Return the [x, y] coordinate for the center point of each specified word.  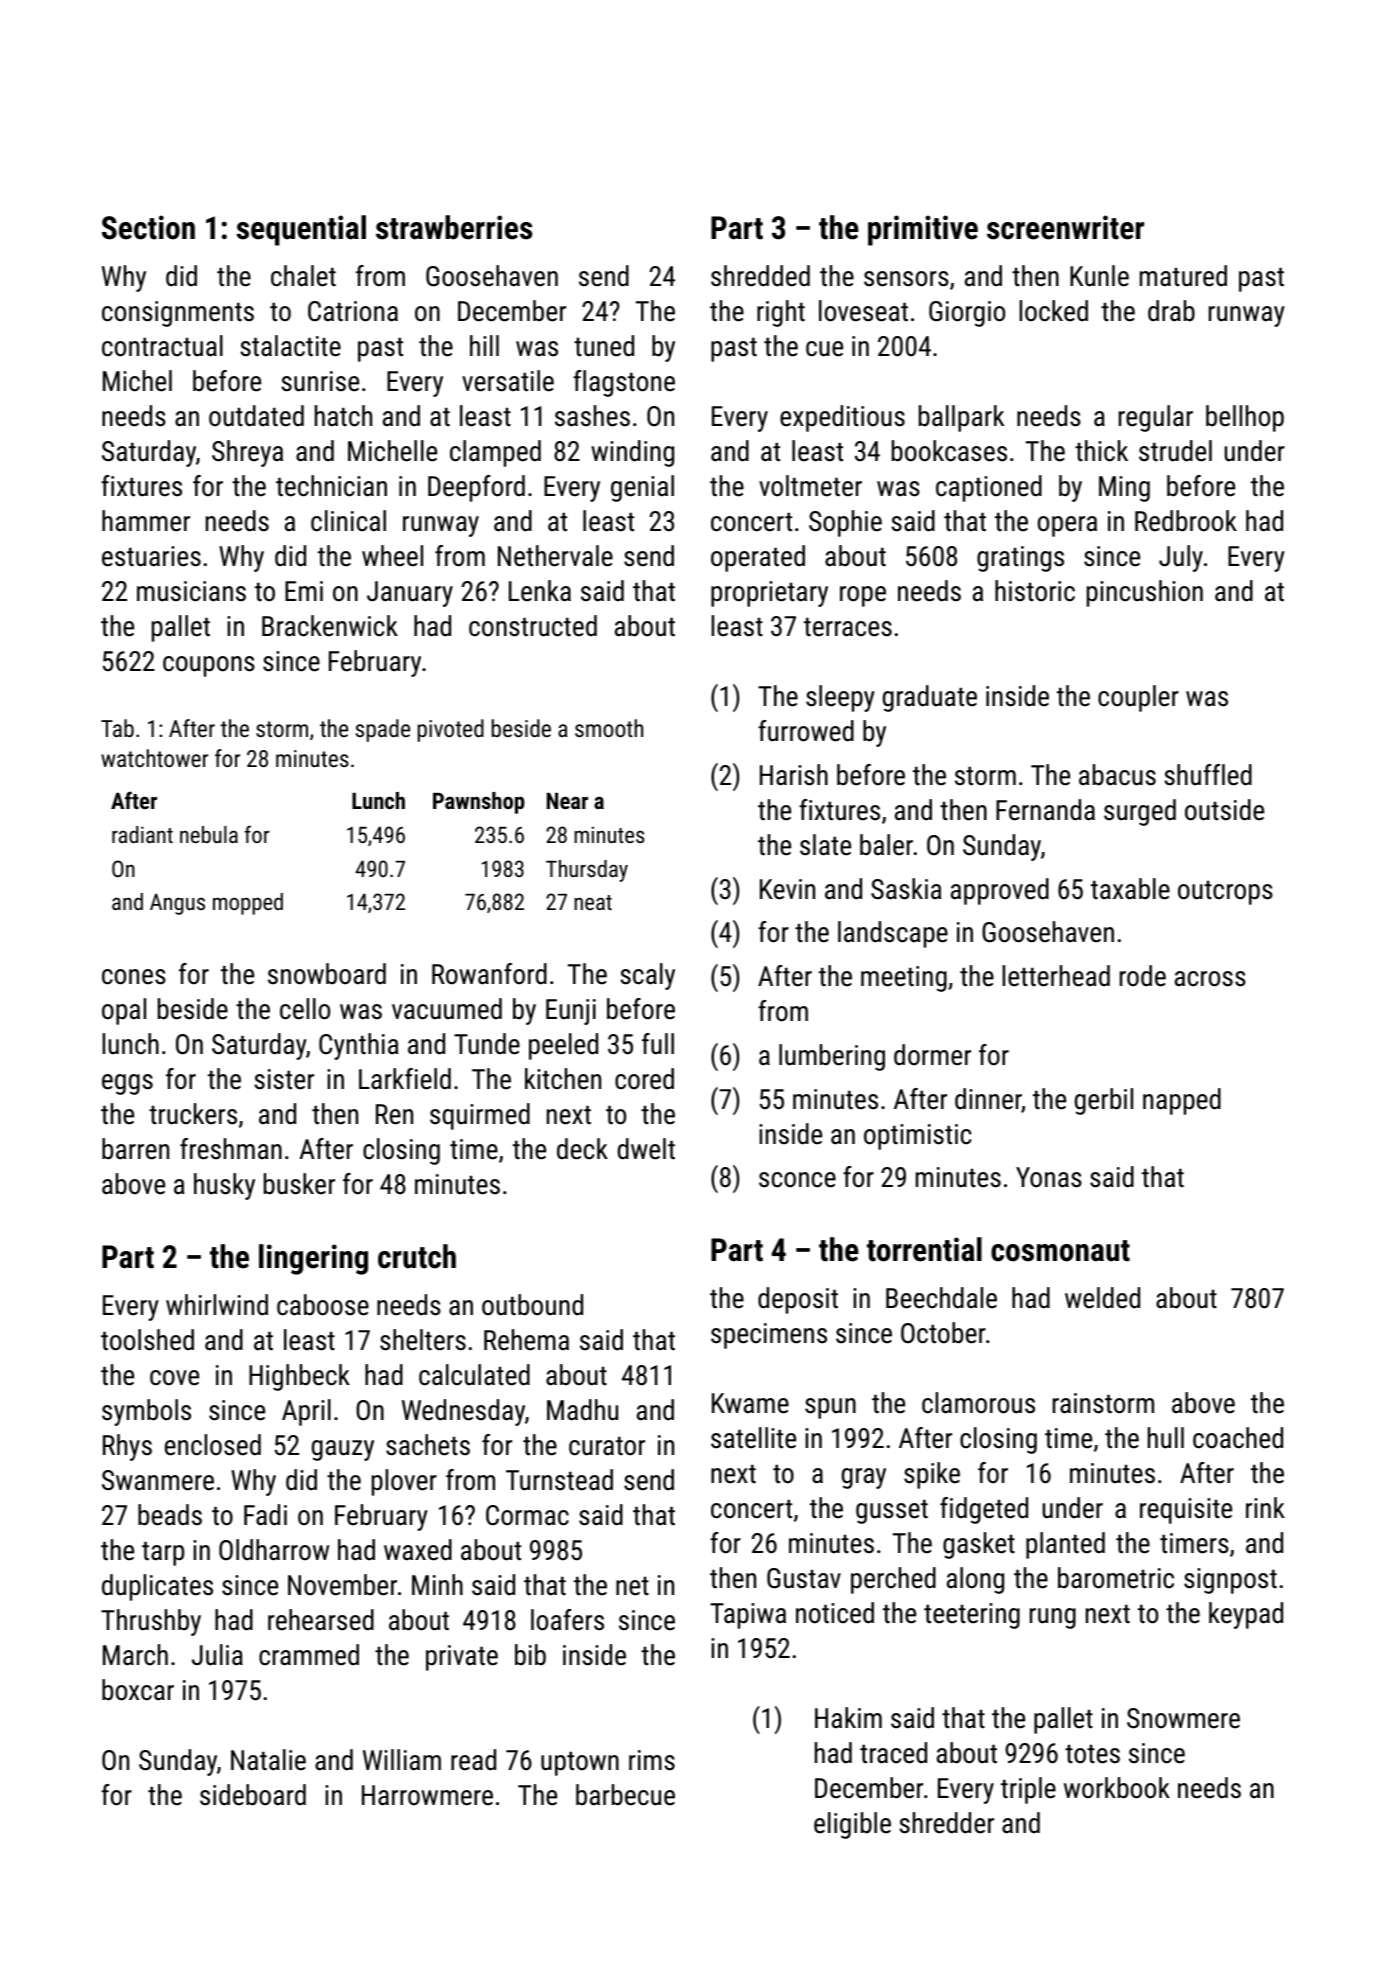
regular [1156, 418]
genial [642, 488]
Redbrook [1186, 521]
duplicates [157, 1587]
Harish [794, 775]
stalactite [290, 346]
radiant [142, 834]
